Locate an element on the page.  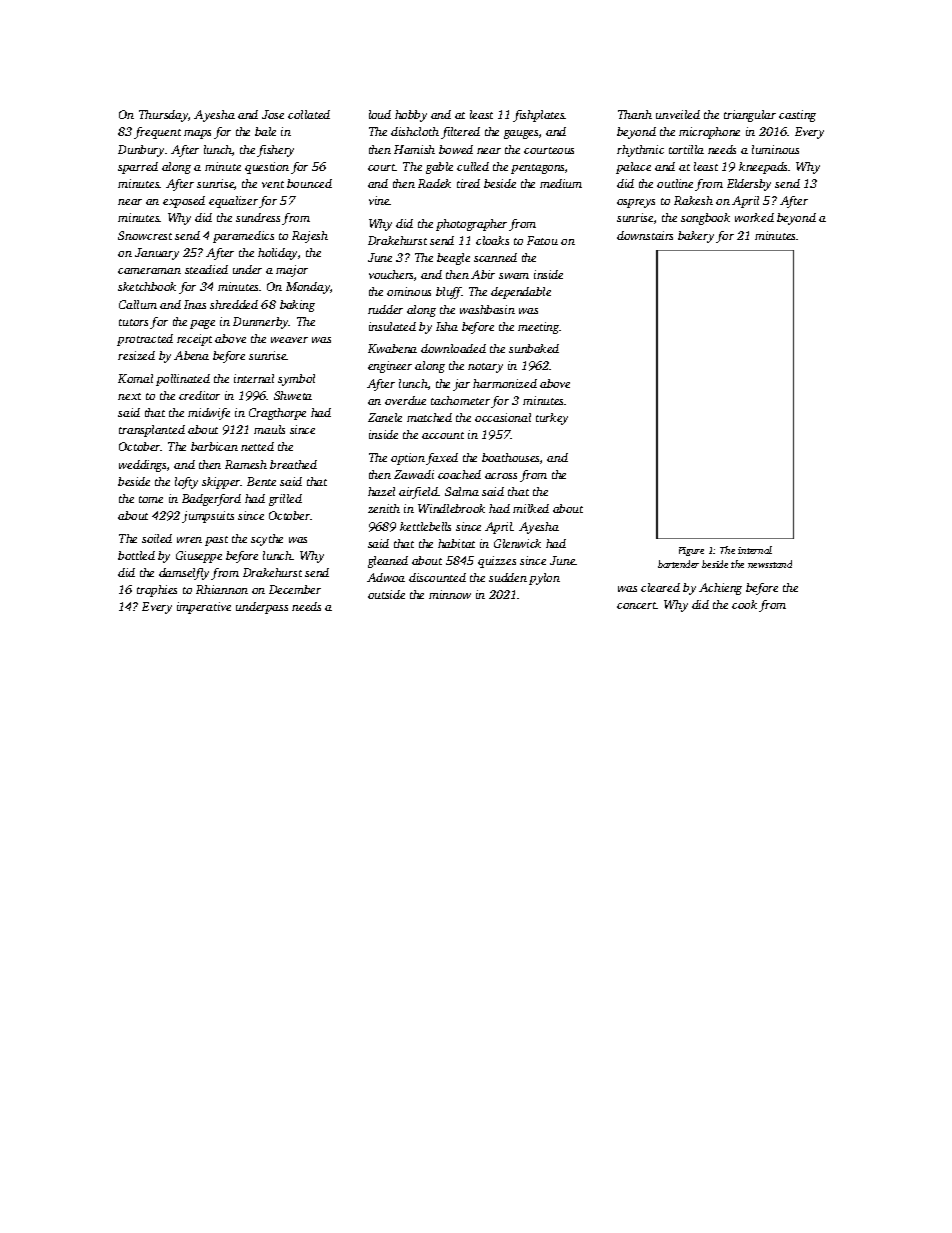
paramedics is located at coordinates (243, 237).
